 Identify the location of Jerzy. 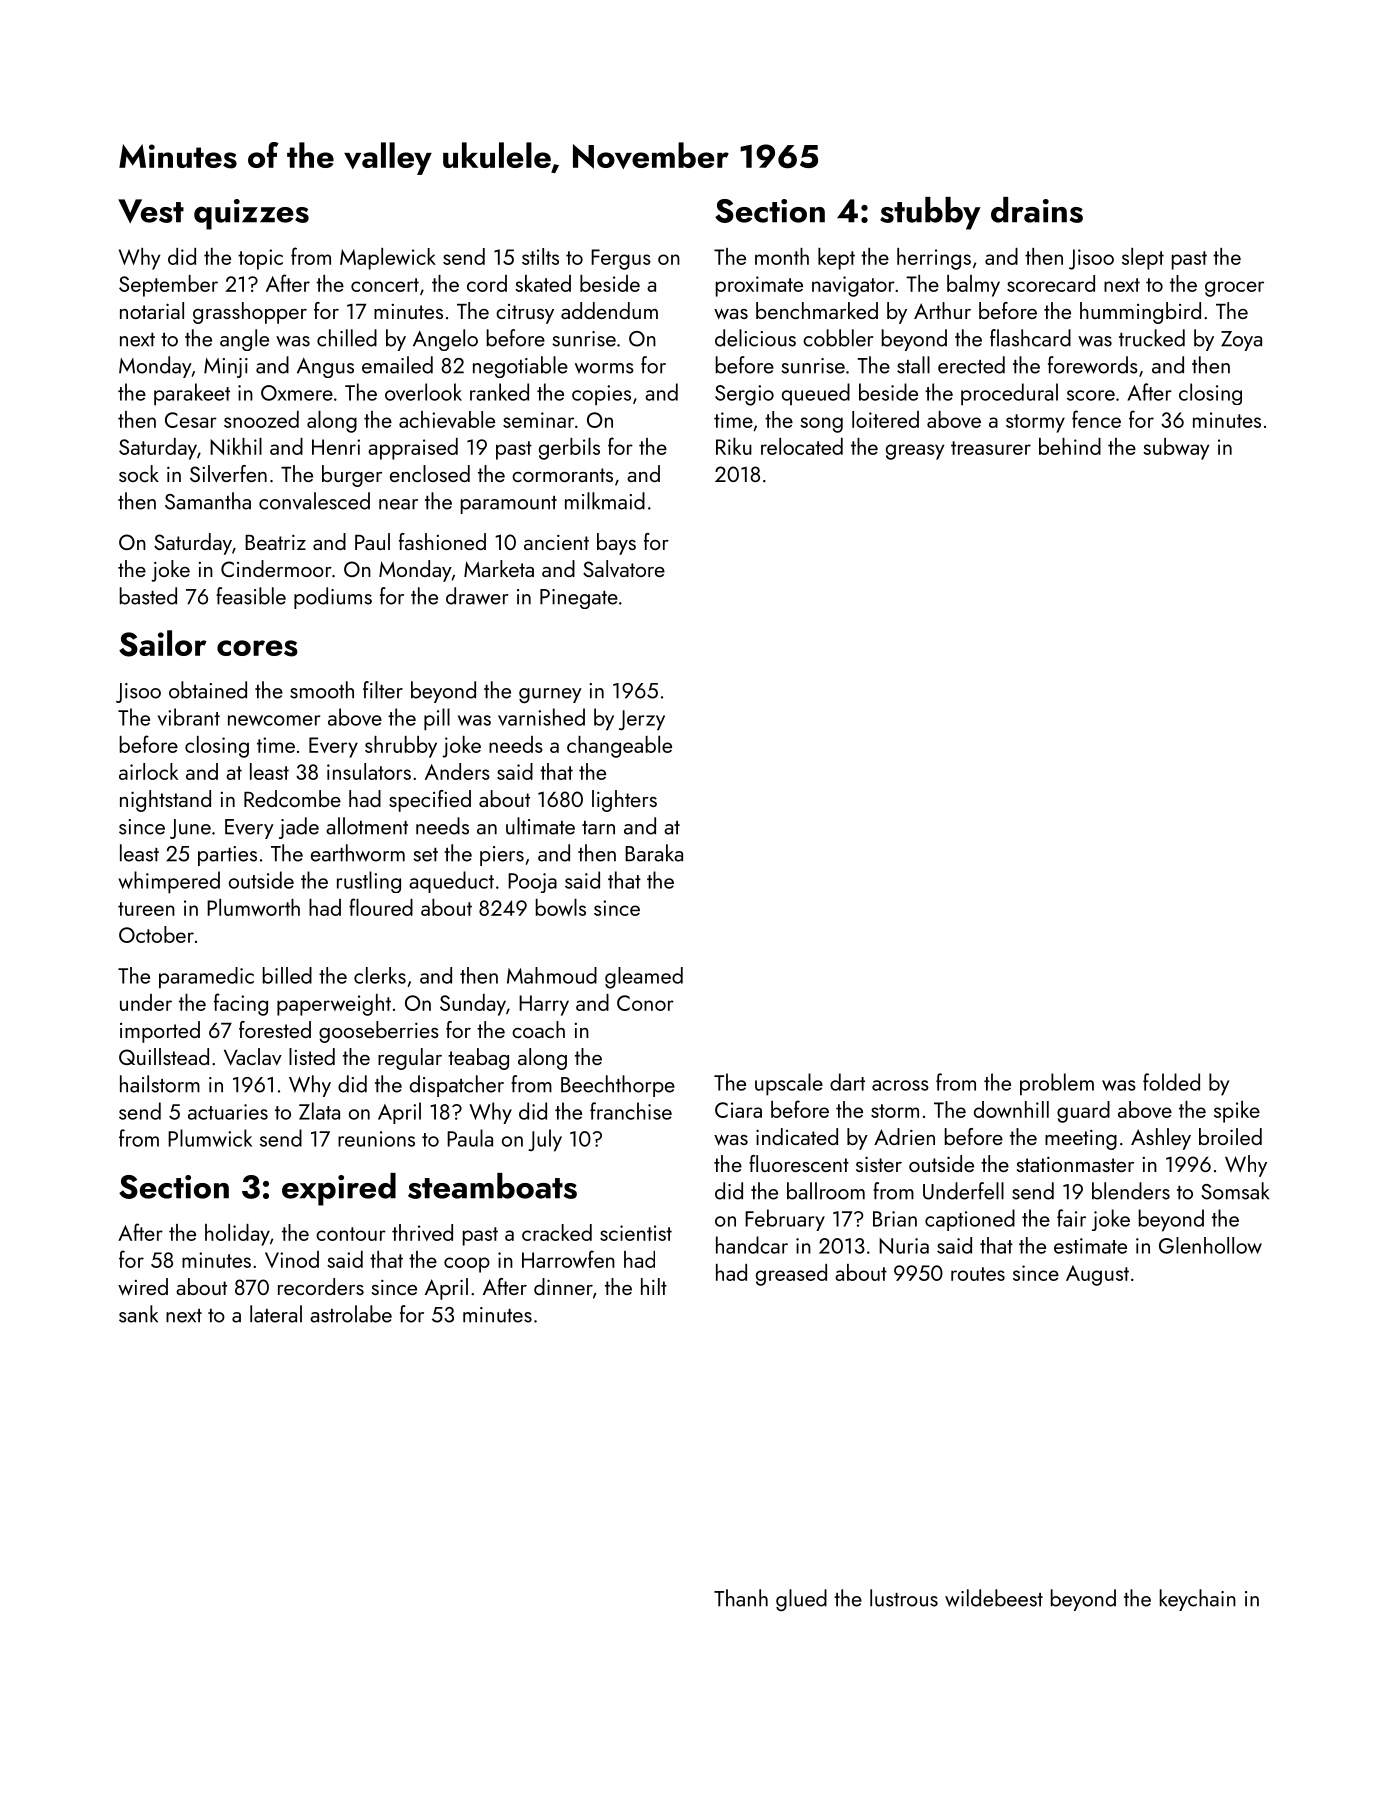
(642, 720).
